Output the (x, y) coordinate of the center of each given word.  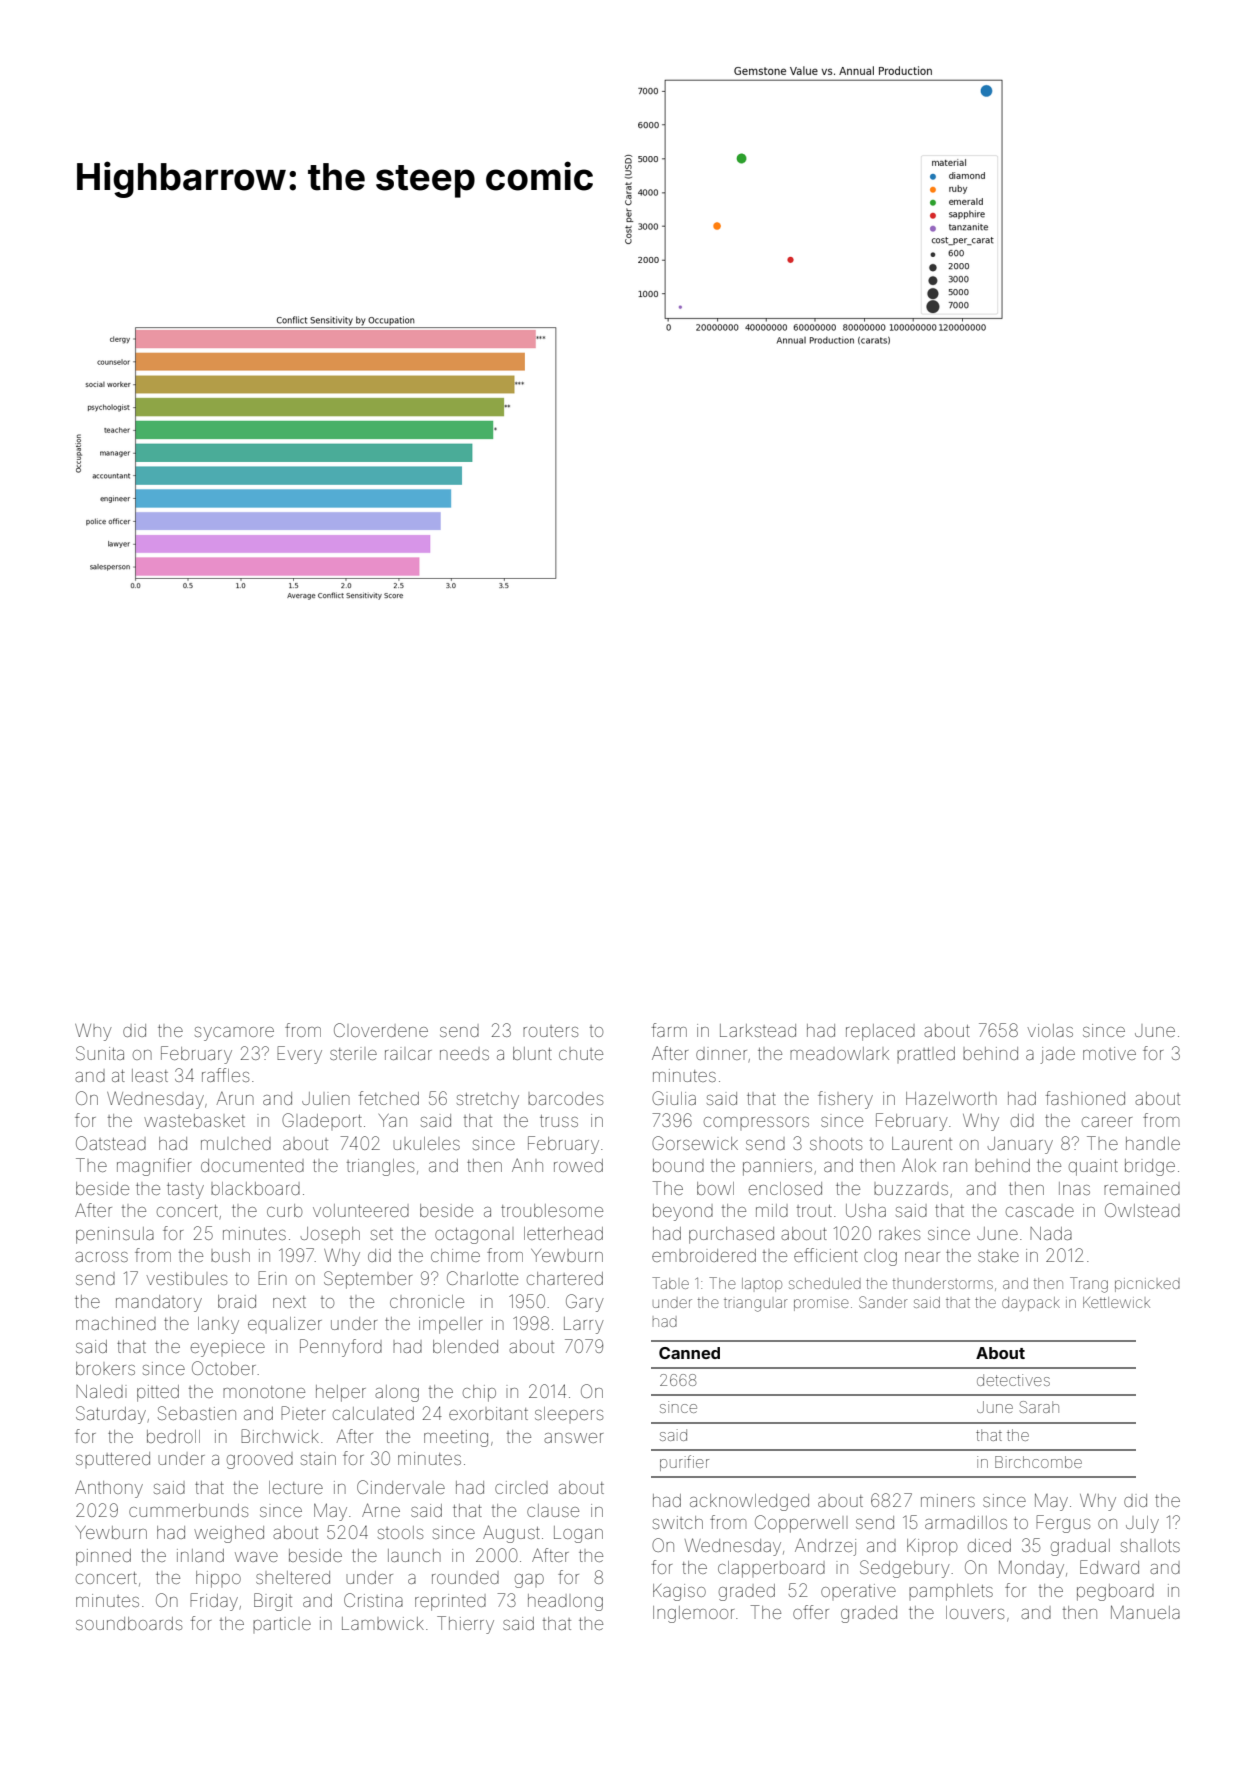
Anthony (109, 1489)
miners (948, 1500)
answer (573, 1438)
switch (678, 1522)
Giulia (674, 1098)
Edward (1109, 1567)
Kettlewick (1116, 1302)
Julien (326, 1098)
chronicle (427, 1301)
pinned (103, 1557)
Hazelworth (951, 1098)
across (101, 1257)
